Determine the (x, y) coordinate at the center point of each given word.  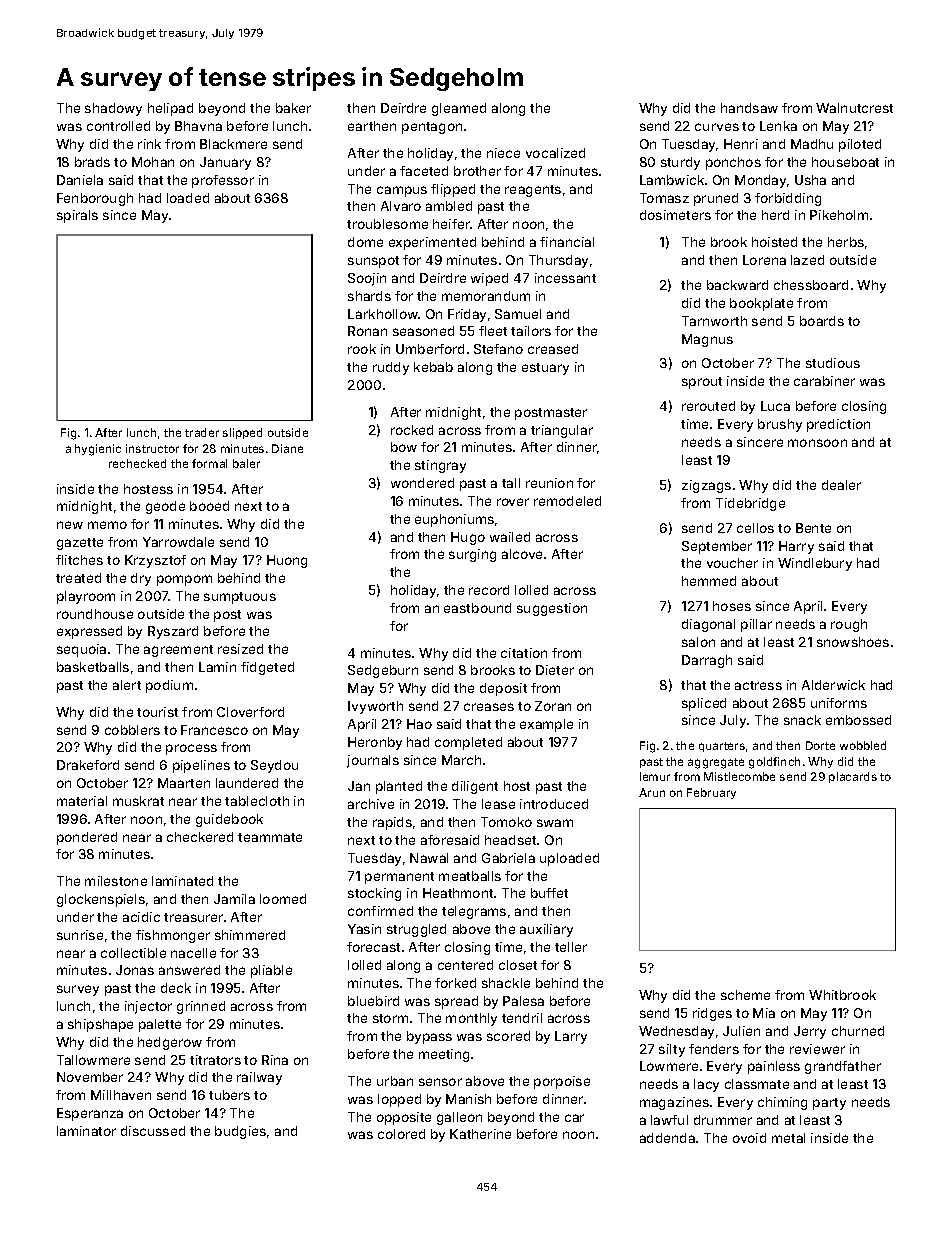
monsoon (817, 443)
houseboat (845, 162)
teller (571, 947)
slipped (242, 433)
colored (401, 1134)
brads (92, 162)
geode (165, 507)
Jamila (234, 899)
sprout (702, 383)
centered (465, 965)
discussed (153, 1131)
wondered (422, 483)
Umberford (430, 349)
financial (567, 242)
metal (788, 1138)
